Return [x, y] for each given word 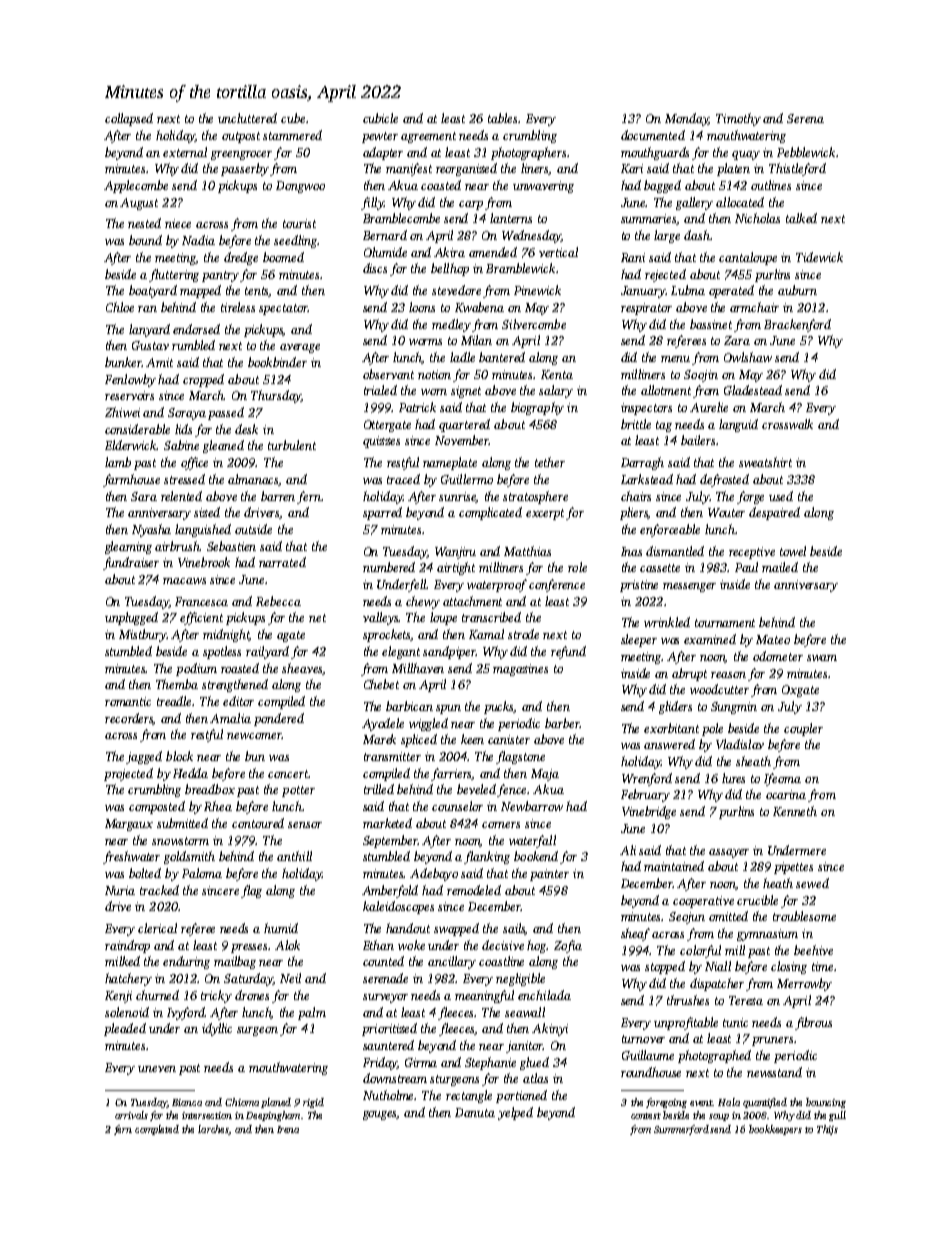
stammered [292, 135]
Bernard [385, 235]
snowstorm [180, 841]
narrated [282, 562]
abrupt [689, 674]
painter [549, 875]
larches [213, 1130]
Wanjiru [455, 553]
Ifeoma [782, 779]
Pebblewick [806, 152]
